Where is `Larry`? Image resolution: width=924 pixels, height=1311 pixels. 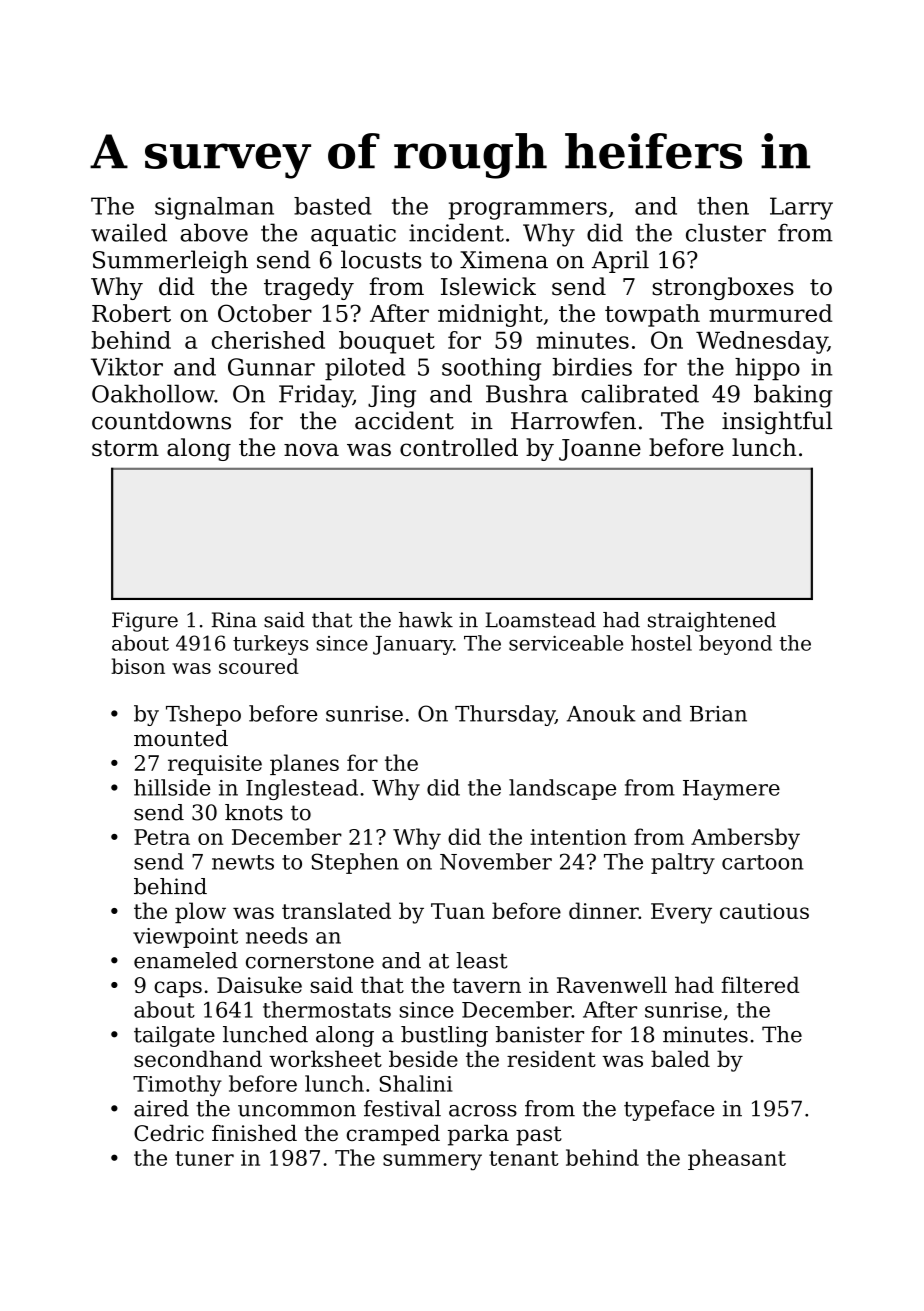
Larry is located at coordinates (801, 208).
